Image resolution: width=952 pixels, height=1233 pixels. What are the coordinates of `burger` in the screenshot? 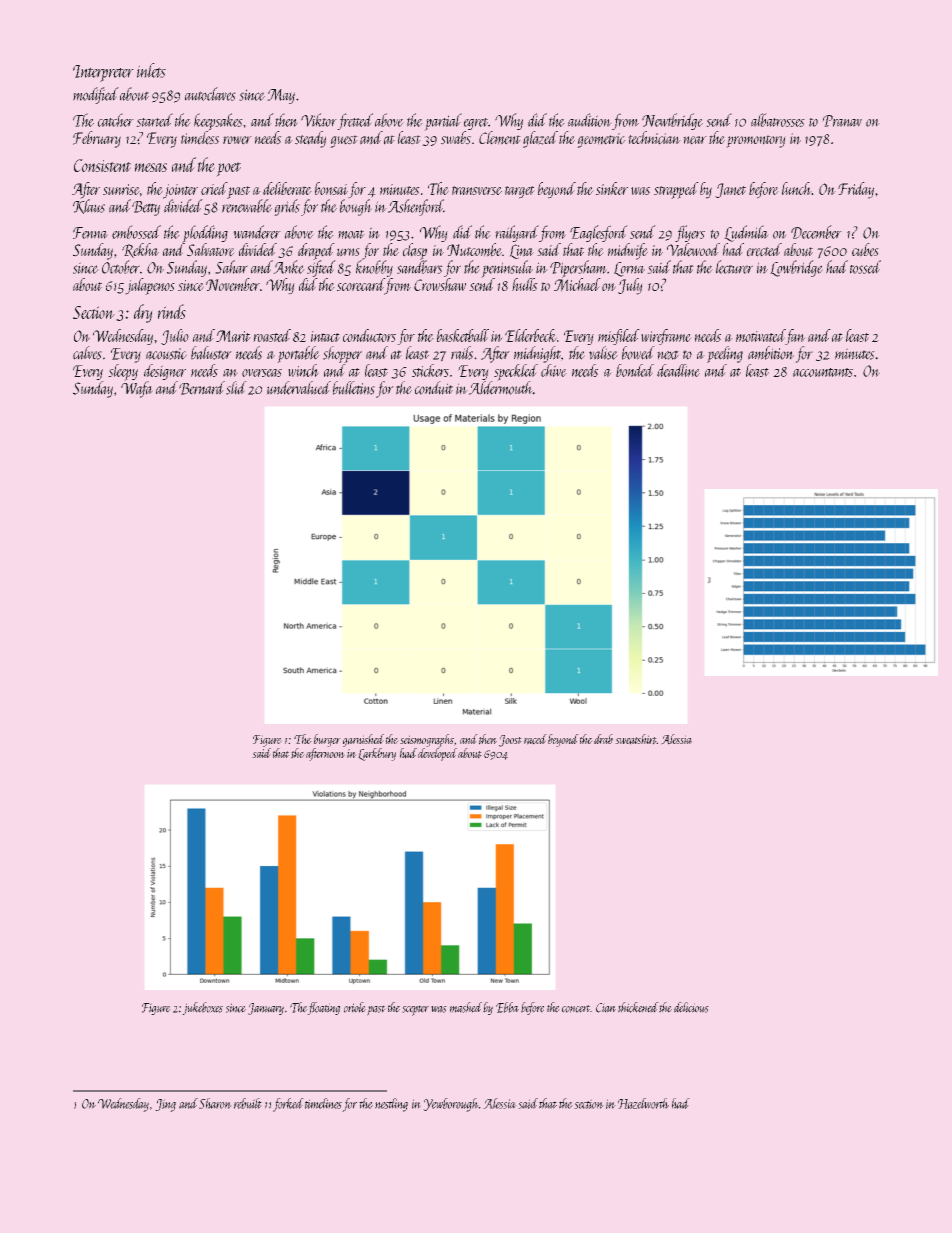 It's located at (327, 740).
